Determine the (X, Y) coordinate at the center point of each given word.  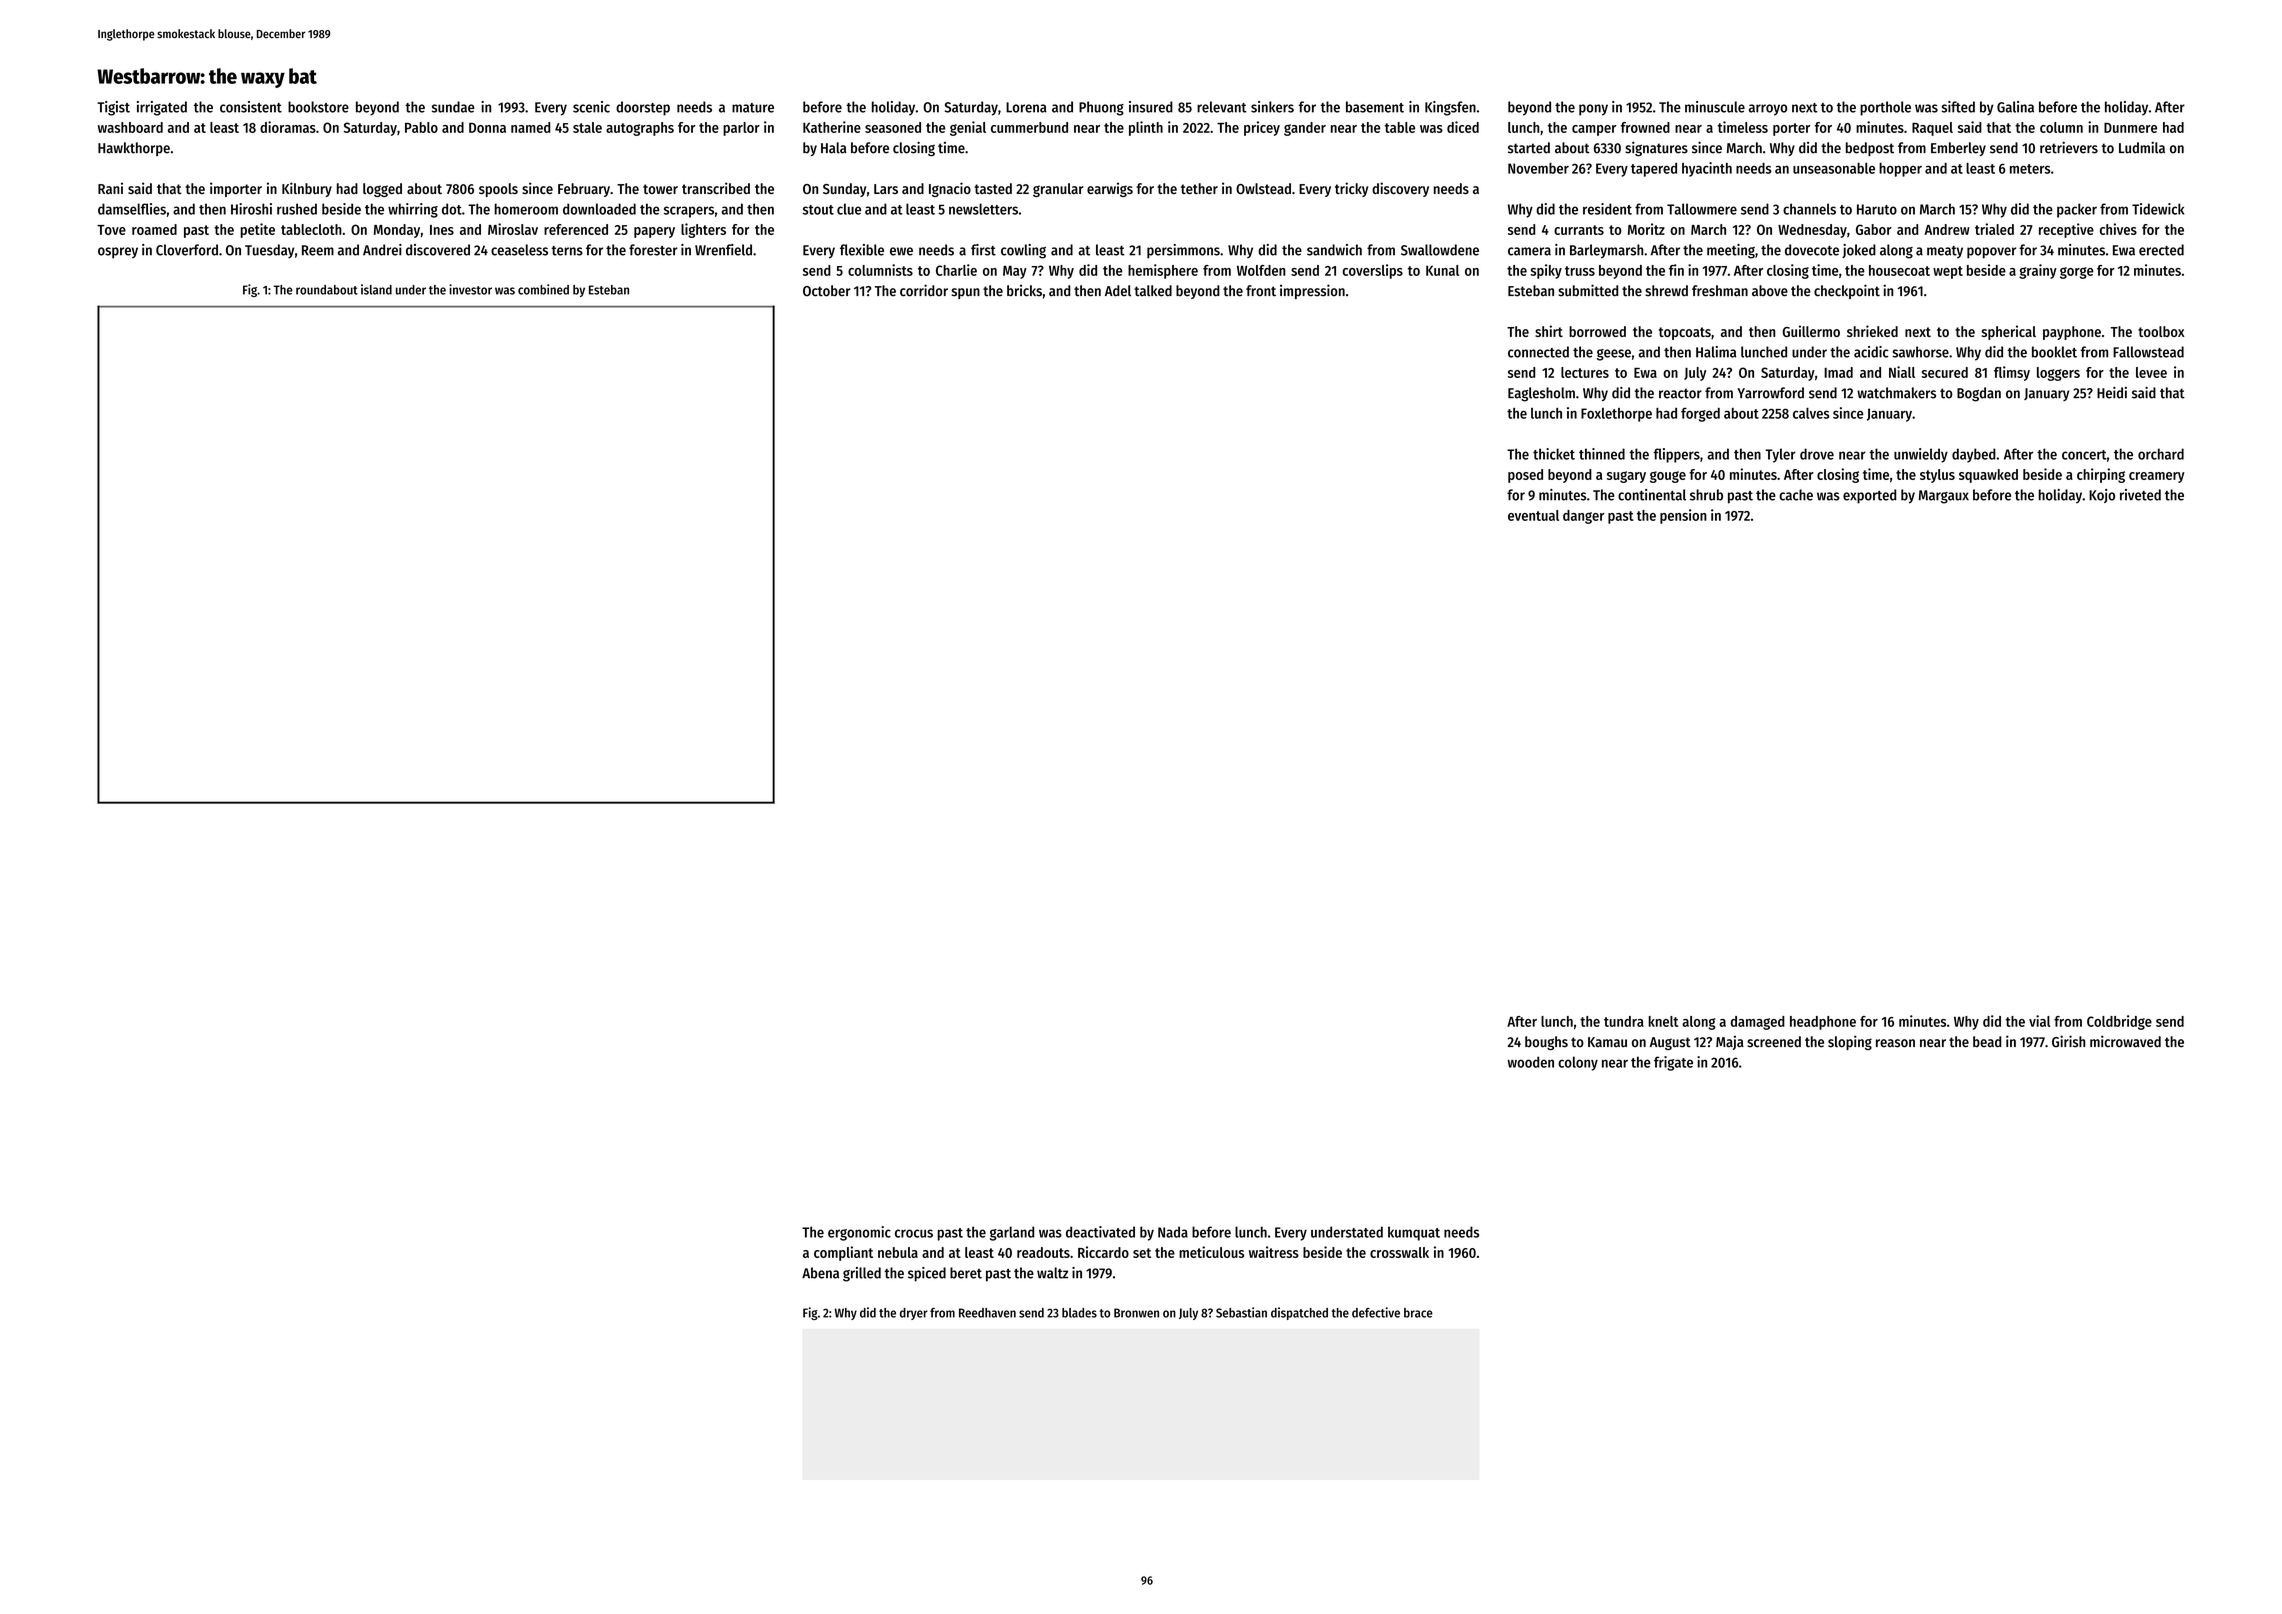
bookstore (318, 107)
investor (470, 289)
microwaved (2125, 1041)
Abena (820, 1273)
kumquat (1414, 1233)
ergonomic (859, 1233)
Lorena (1026, 107)
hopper (1900, 170)
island (376, 289)
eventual (1533, 515)
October (826, 291)
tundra (1624, 1021)
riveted (2140, 495)
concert (2084, 455)
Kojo (2102, 496)
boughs (1546, 1043)
